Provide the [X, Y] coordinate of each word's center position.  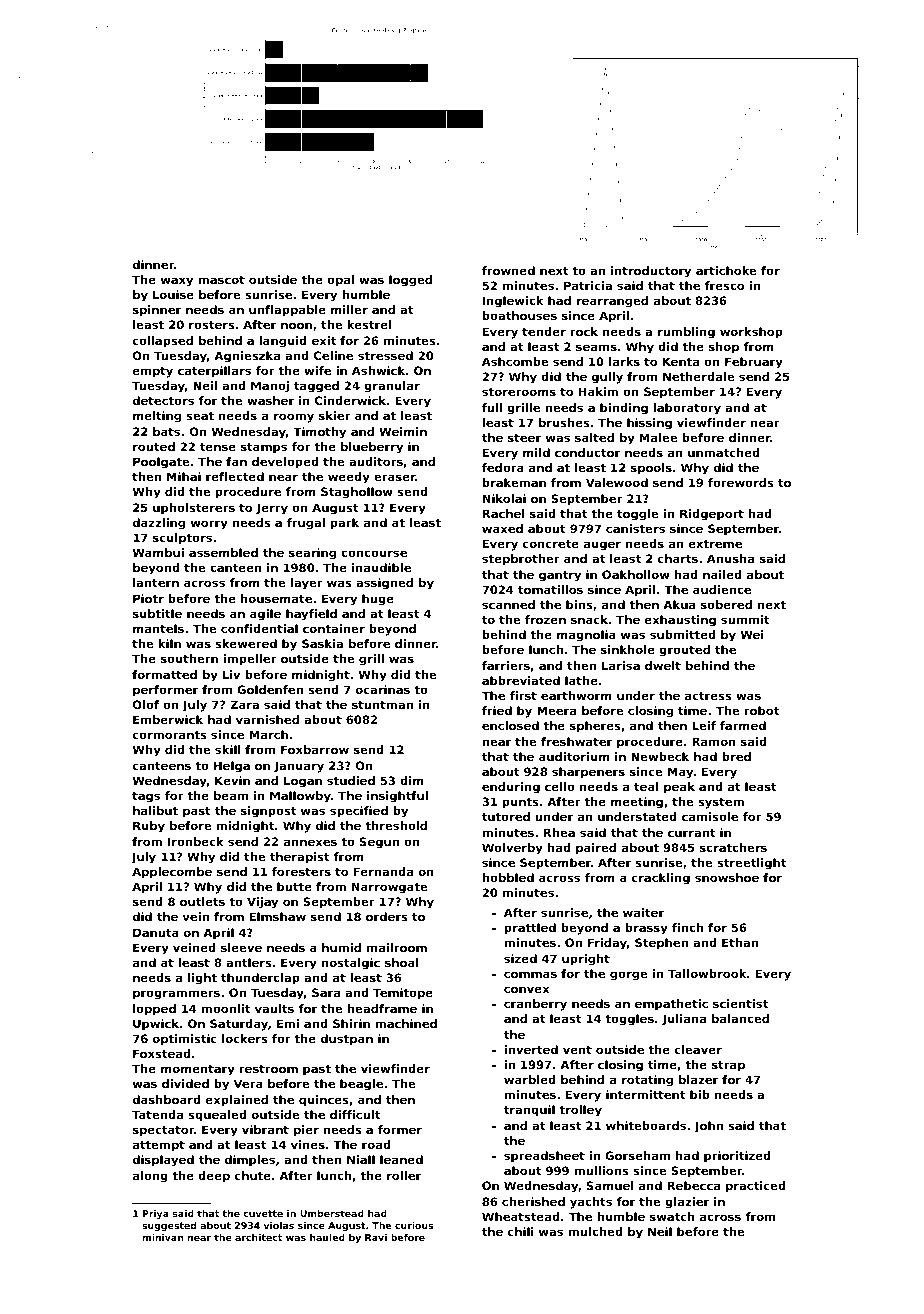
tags [146, 797]
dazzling [159, 524]
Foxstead [162, 1053]
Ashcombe [515, 361]
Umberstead [332, 1213]
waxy [177, 282]
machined [406, 1023]
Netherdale [698, 376]
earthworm [576, 695]
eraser [395, 477]
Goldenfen [270, 689]
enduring [511, 788]
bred [736, 756]
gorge [628, 976]
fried [497, 710]
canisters [635, 528]
